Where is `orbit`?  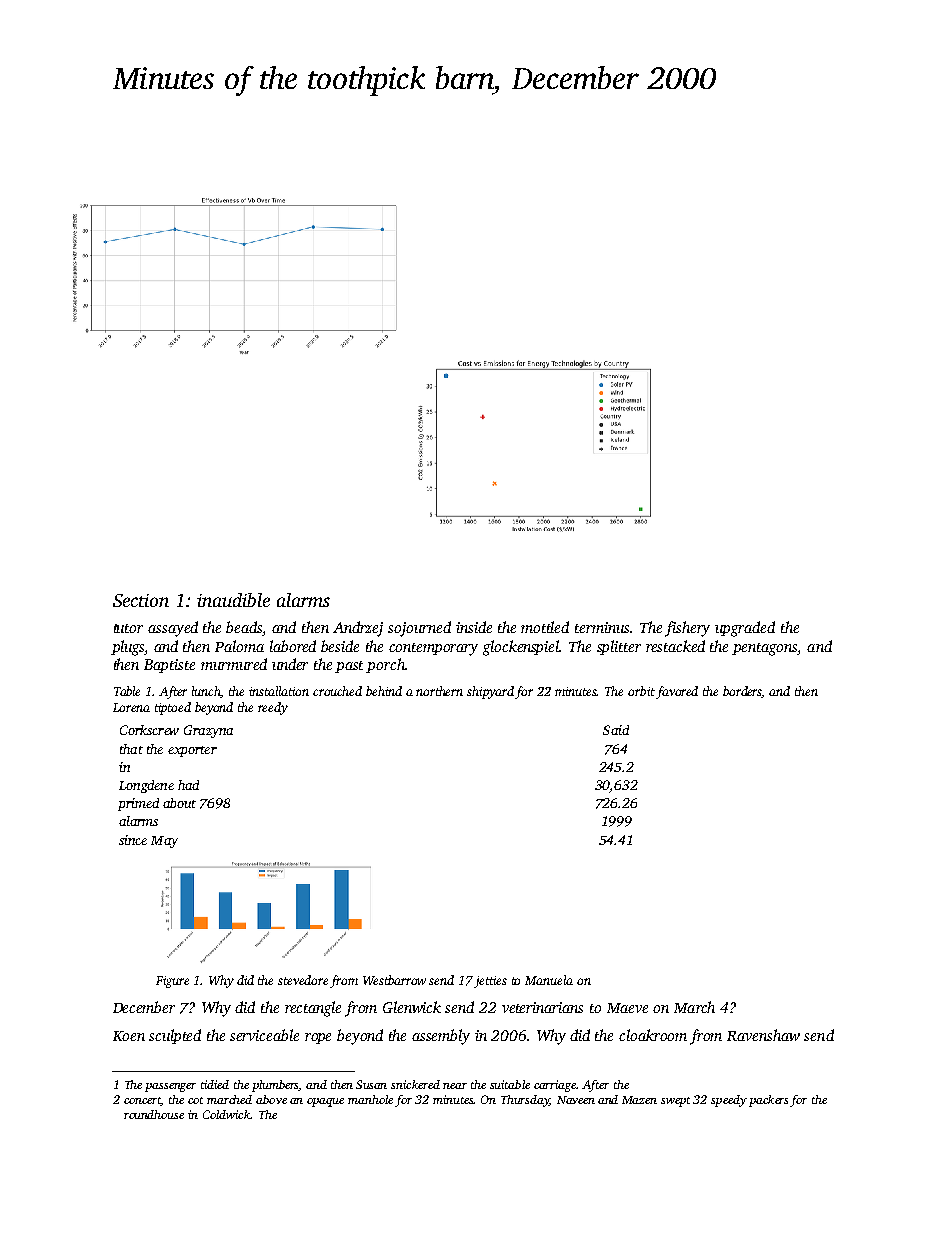
orbit is located at coordinates (641, 691).
